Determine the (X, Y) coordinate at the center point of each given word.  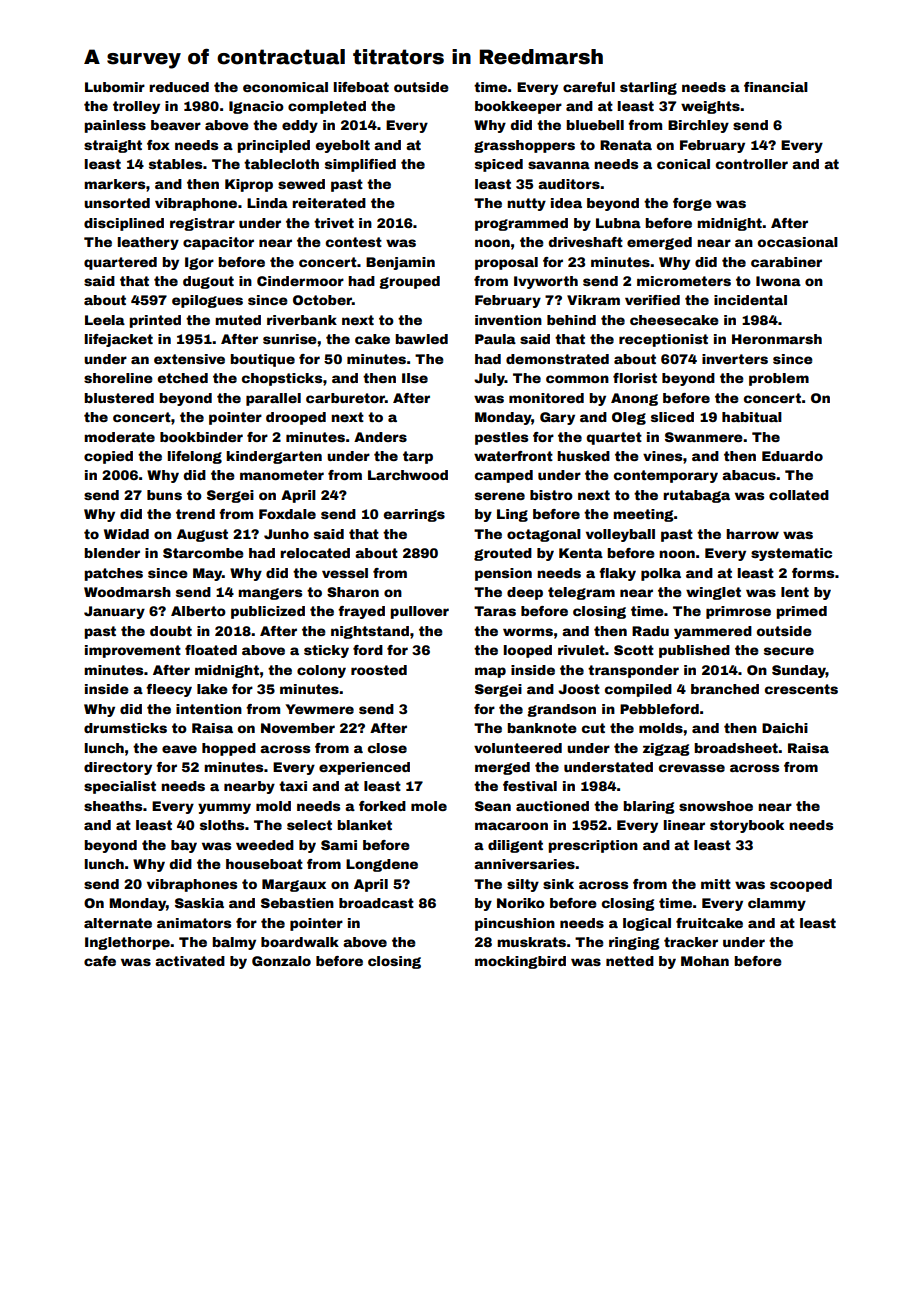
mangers (270, 594)
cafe (100, 961)
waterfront (513, 456)
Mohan (705, 961)
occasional (797, 242)
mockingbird (520, 962)
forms (813, 573)
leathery (148, 243)
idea (566, 203)
